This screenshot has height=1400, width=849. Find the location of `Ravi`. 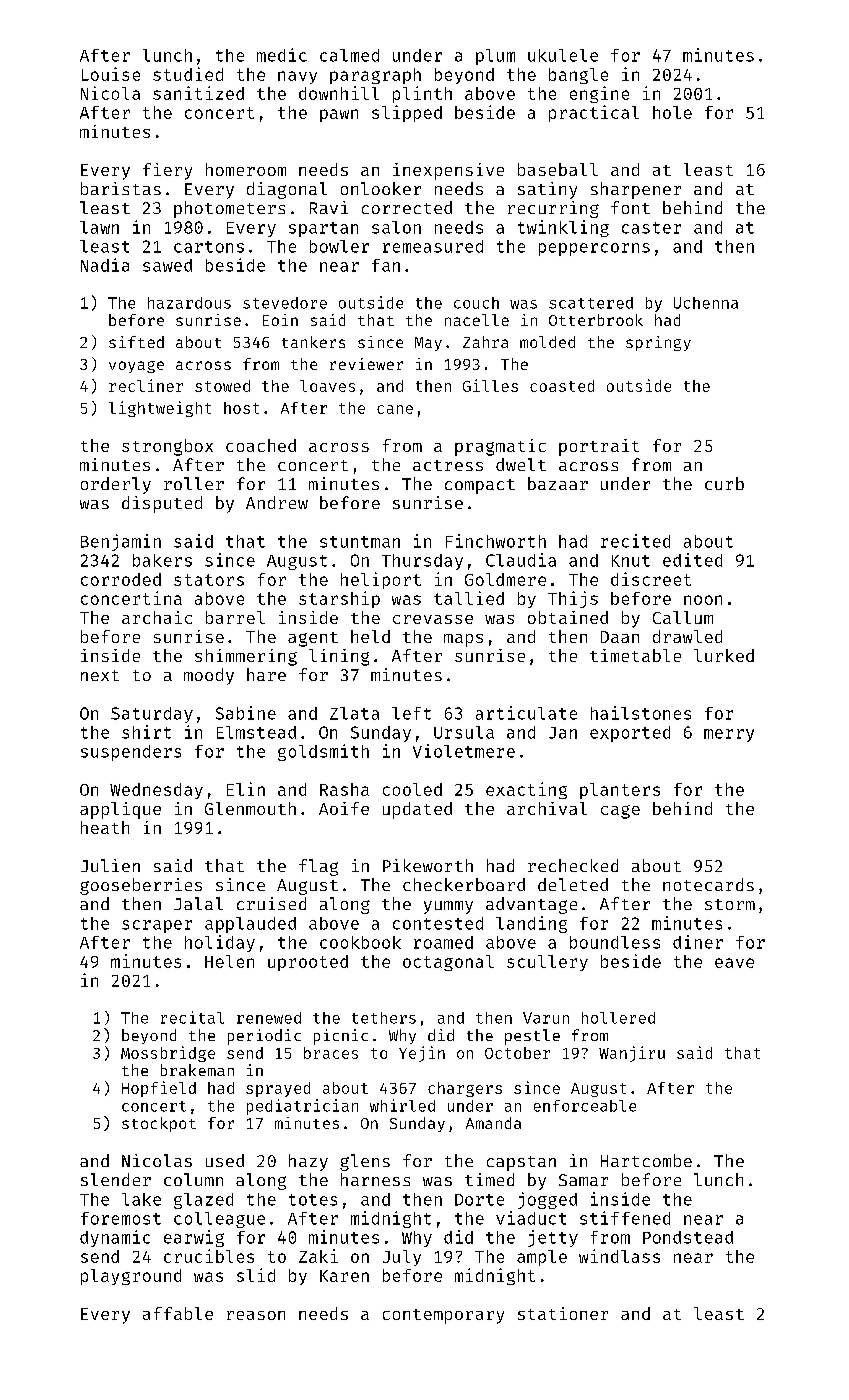

Ravi is located at coordinates (329, 207).
